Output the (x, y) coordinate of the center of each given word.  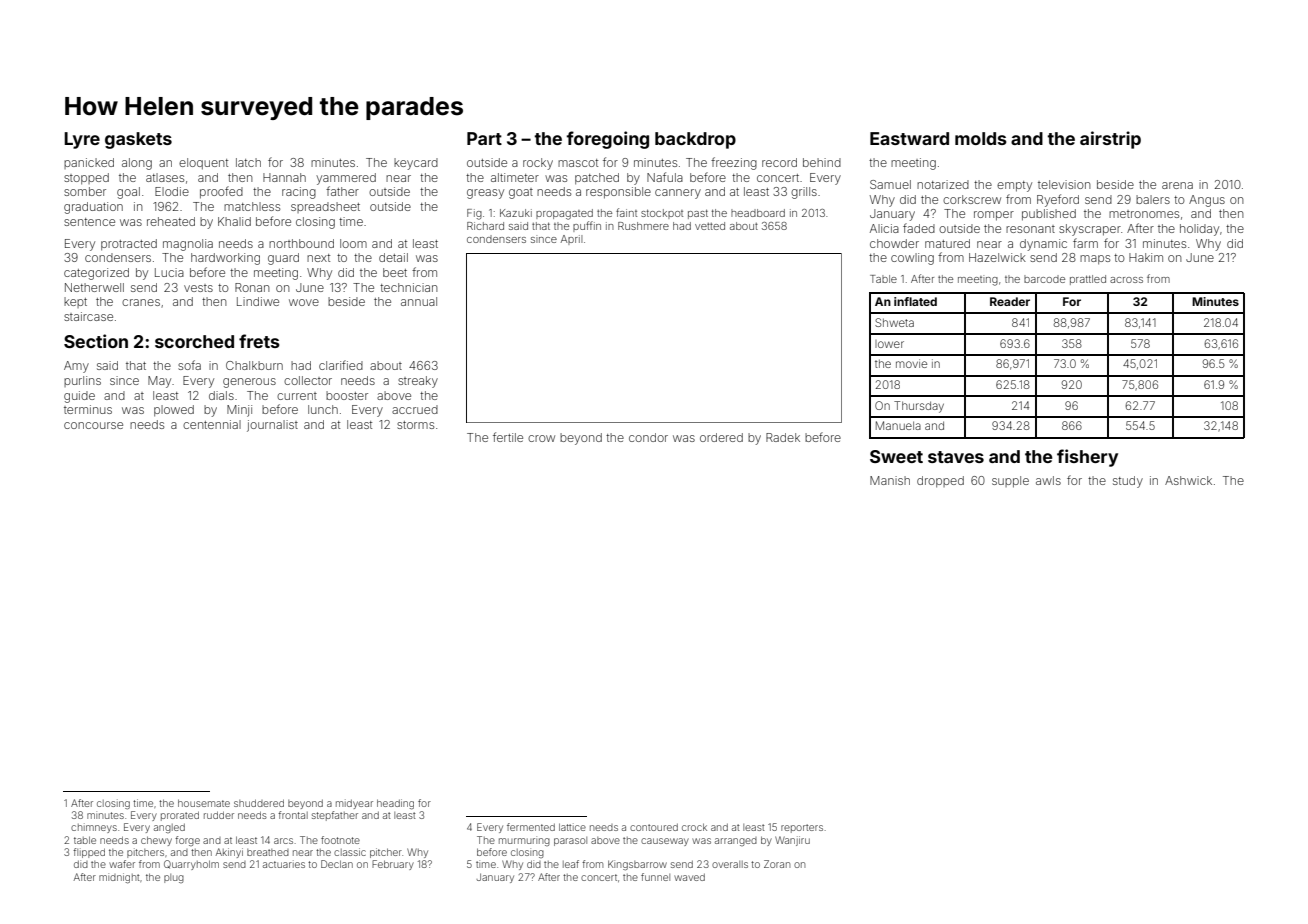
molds (981, 138)
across (1126, 280)
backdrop (695, 140)
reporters (802, 828)
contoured (654, 827)
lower (889, 344)
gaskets (138, 140)
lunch (323, 409)
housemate (204, 803)
